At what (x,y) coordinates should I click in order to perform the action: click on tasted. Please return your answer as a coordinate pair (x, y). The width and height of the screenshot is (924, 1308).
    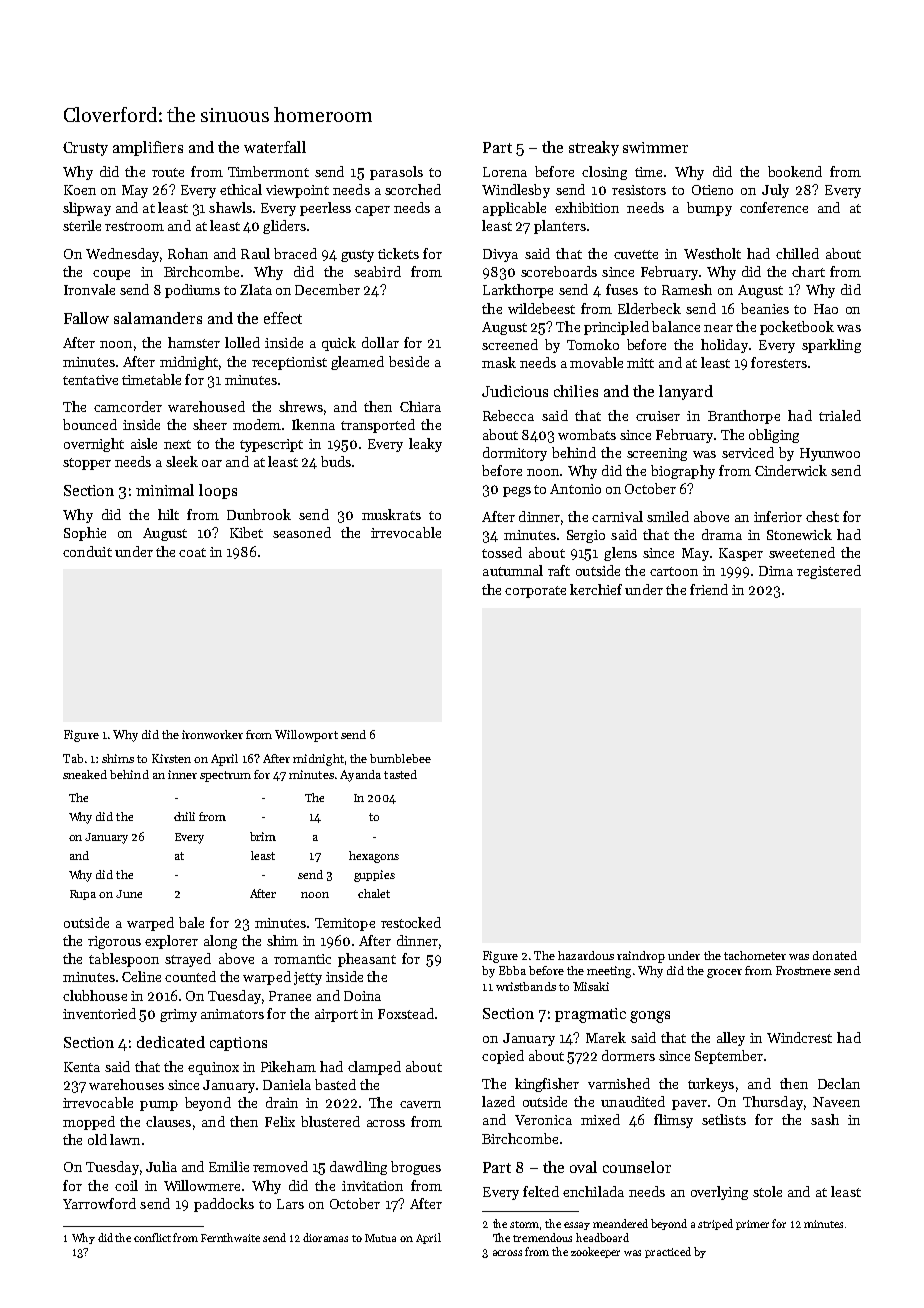
    Looking at the image, I should click on (400, 774).
